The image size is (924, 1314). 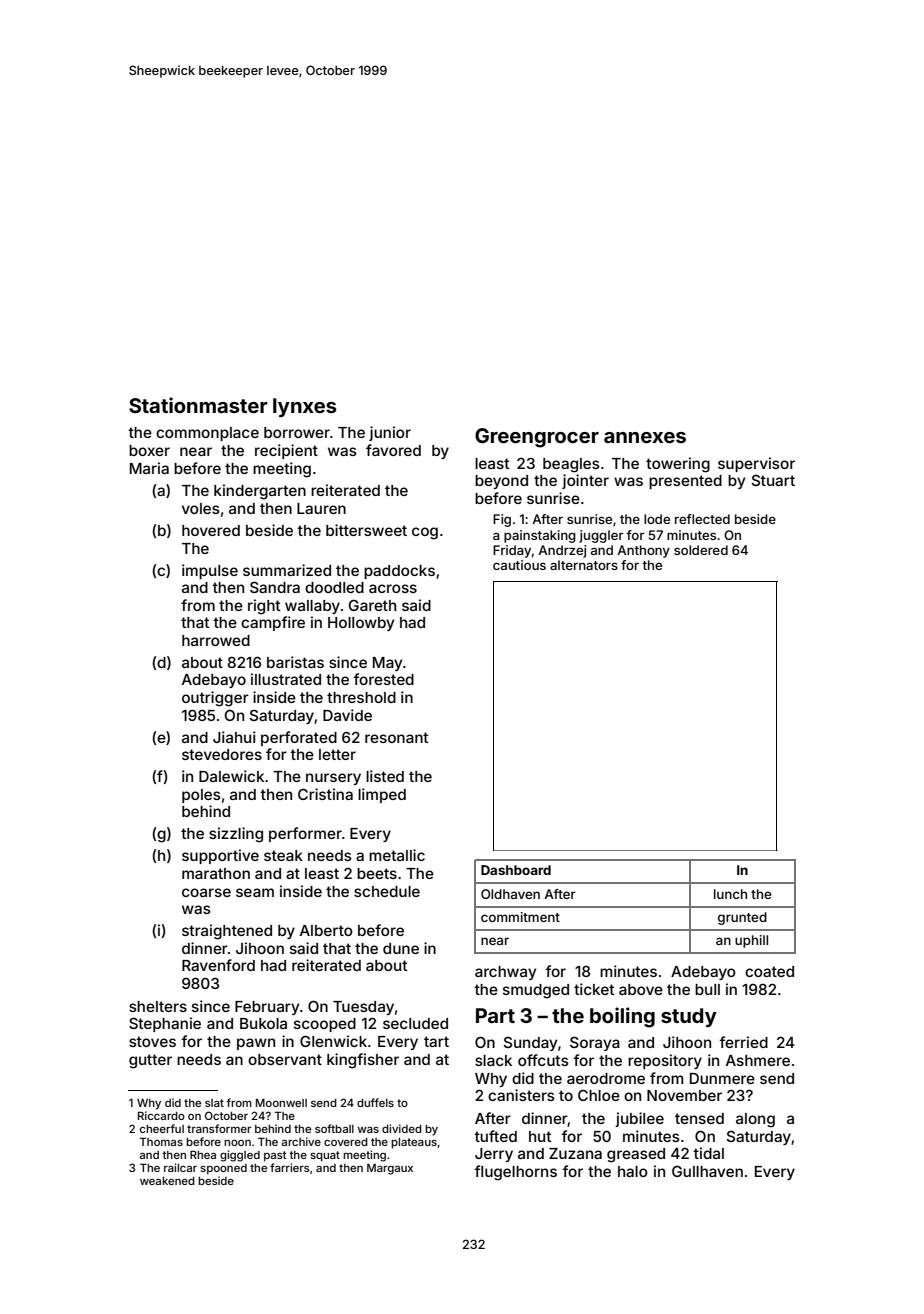 I want to click on jointer, so click(x=585, y=481).
